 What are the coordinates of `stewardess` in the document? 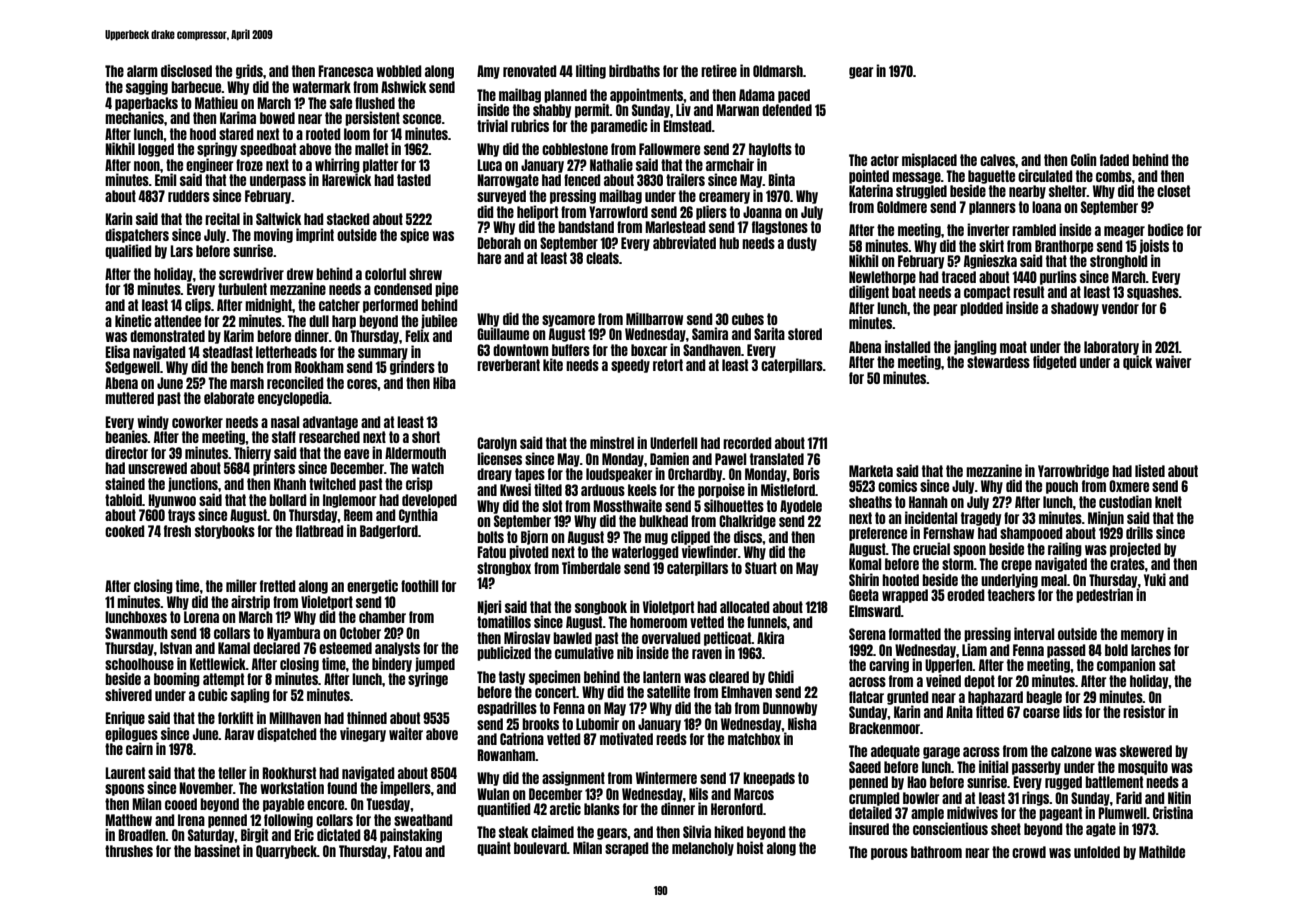 It's located at (998, 362).
